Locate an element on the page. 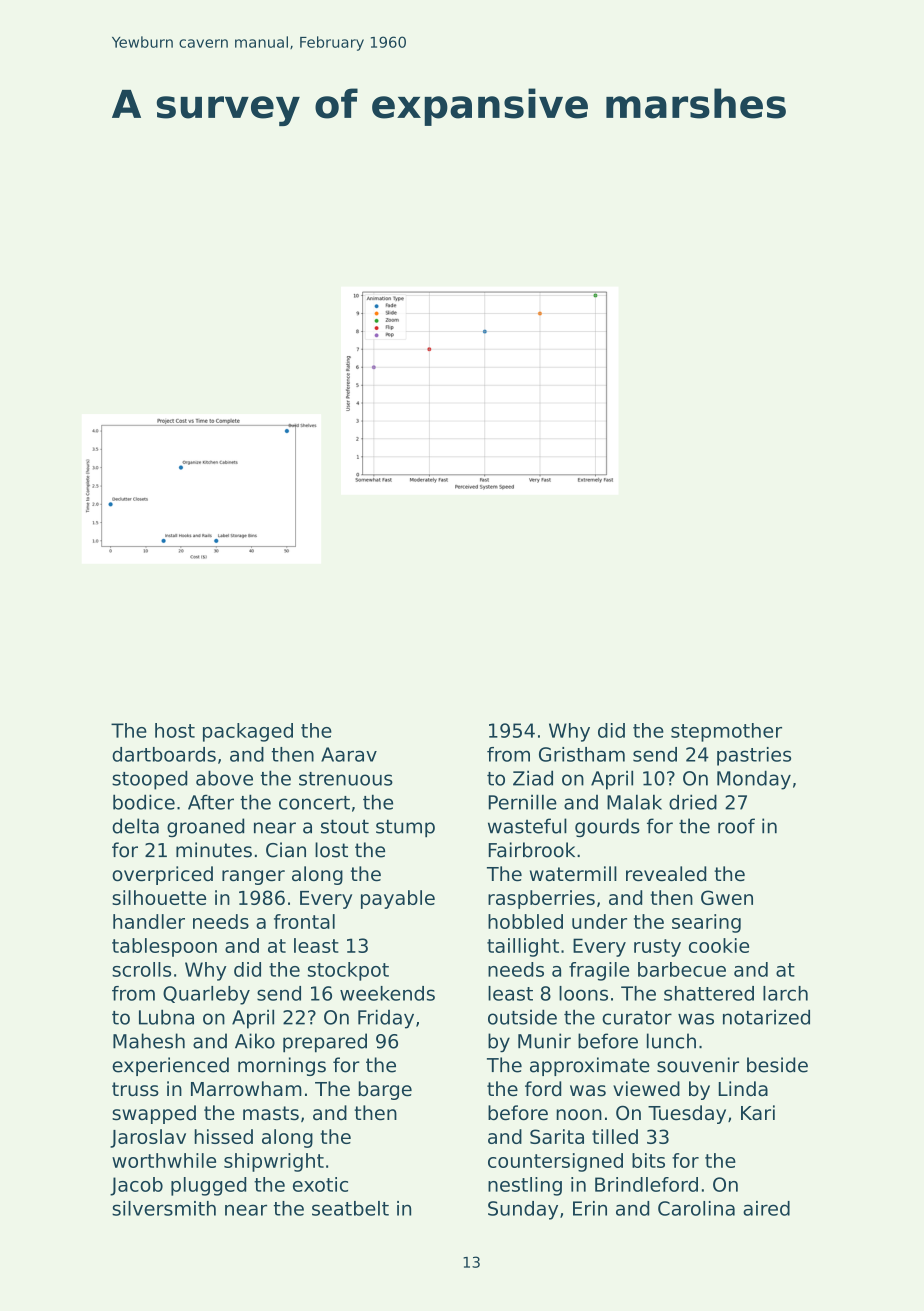  tablespoon is located at coordinates (164, 947).
